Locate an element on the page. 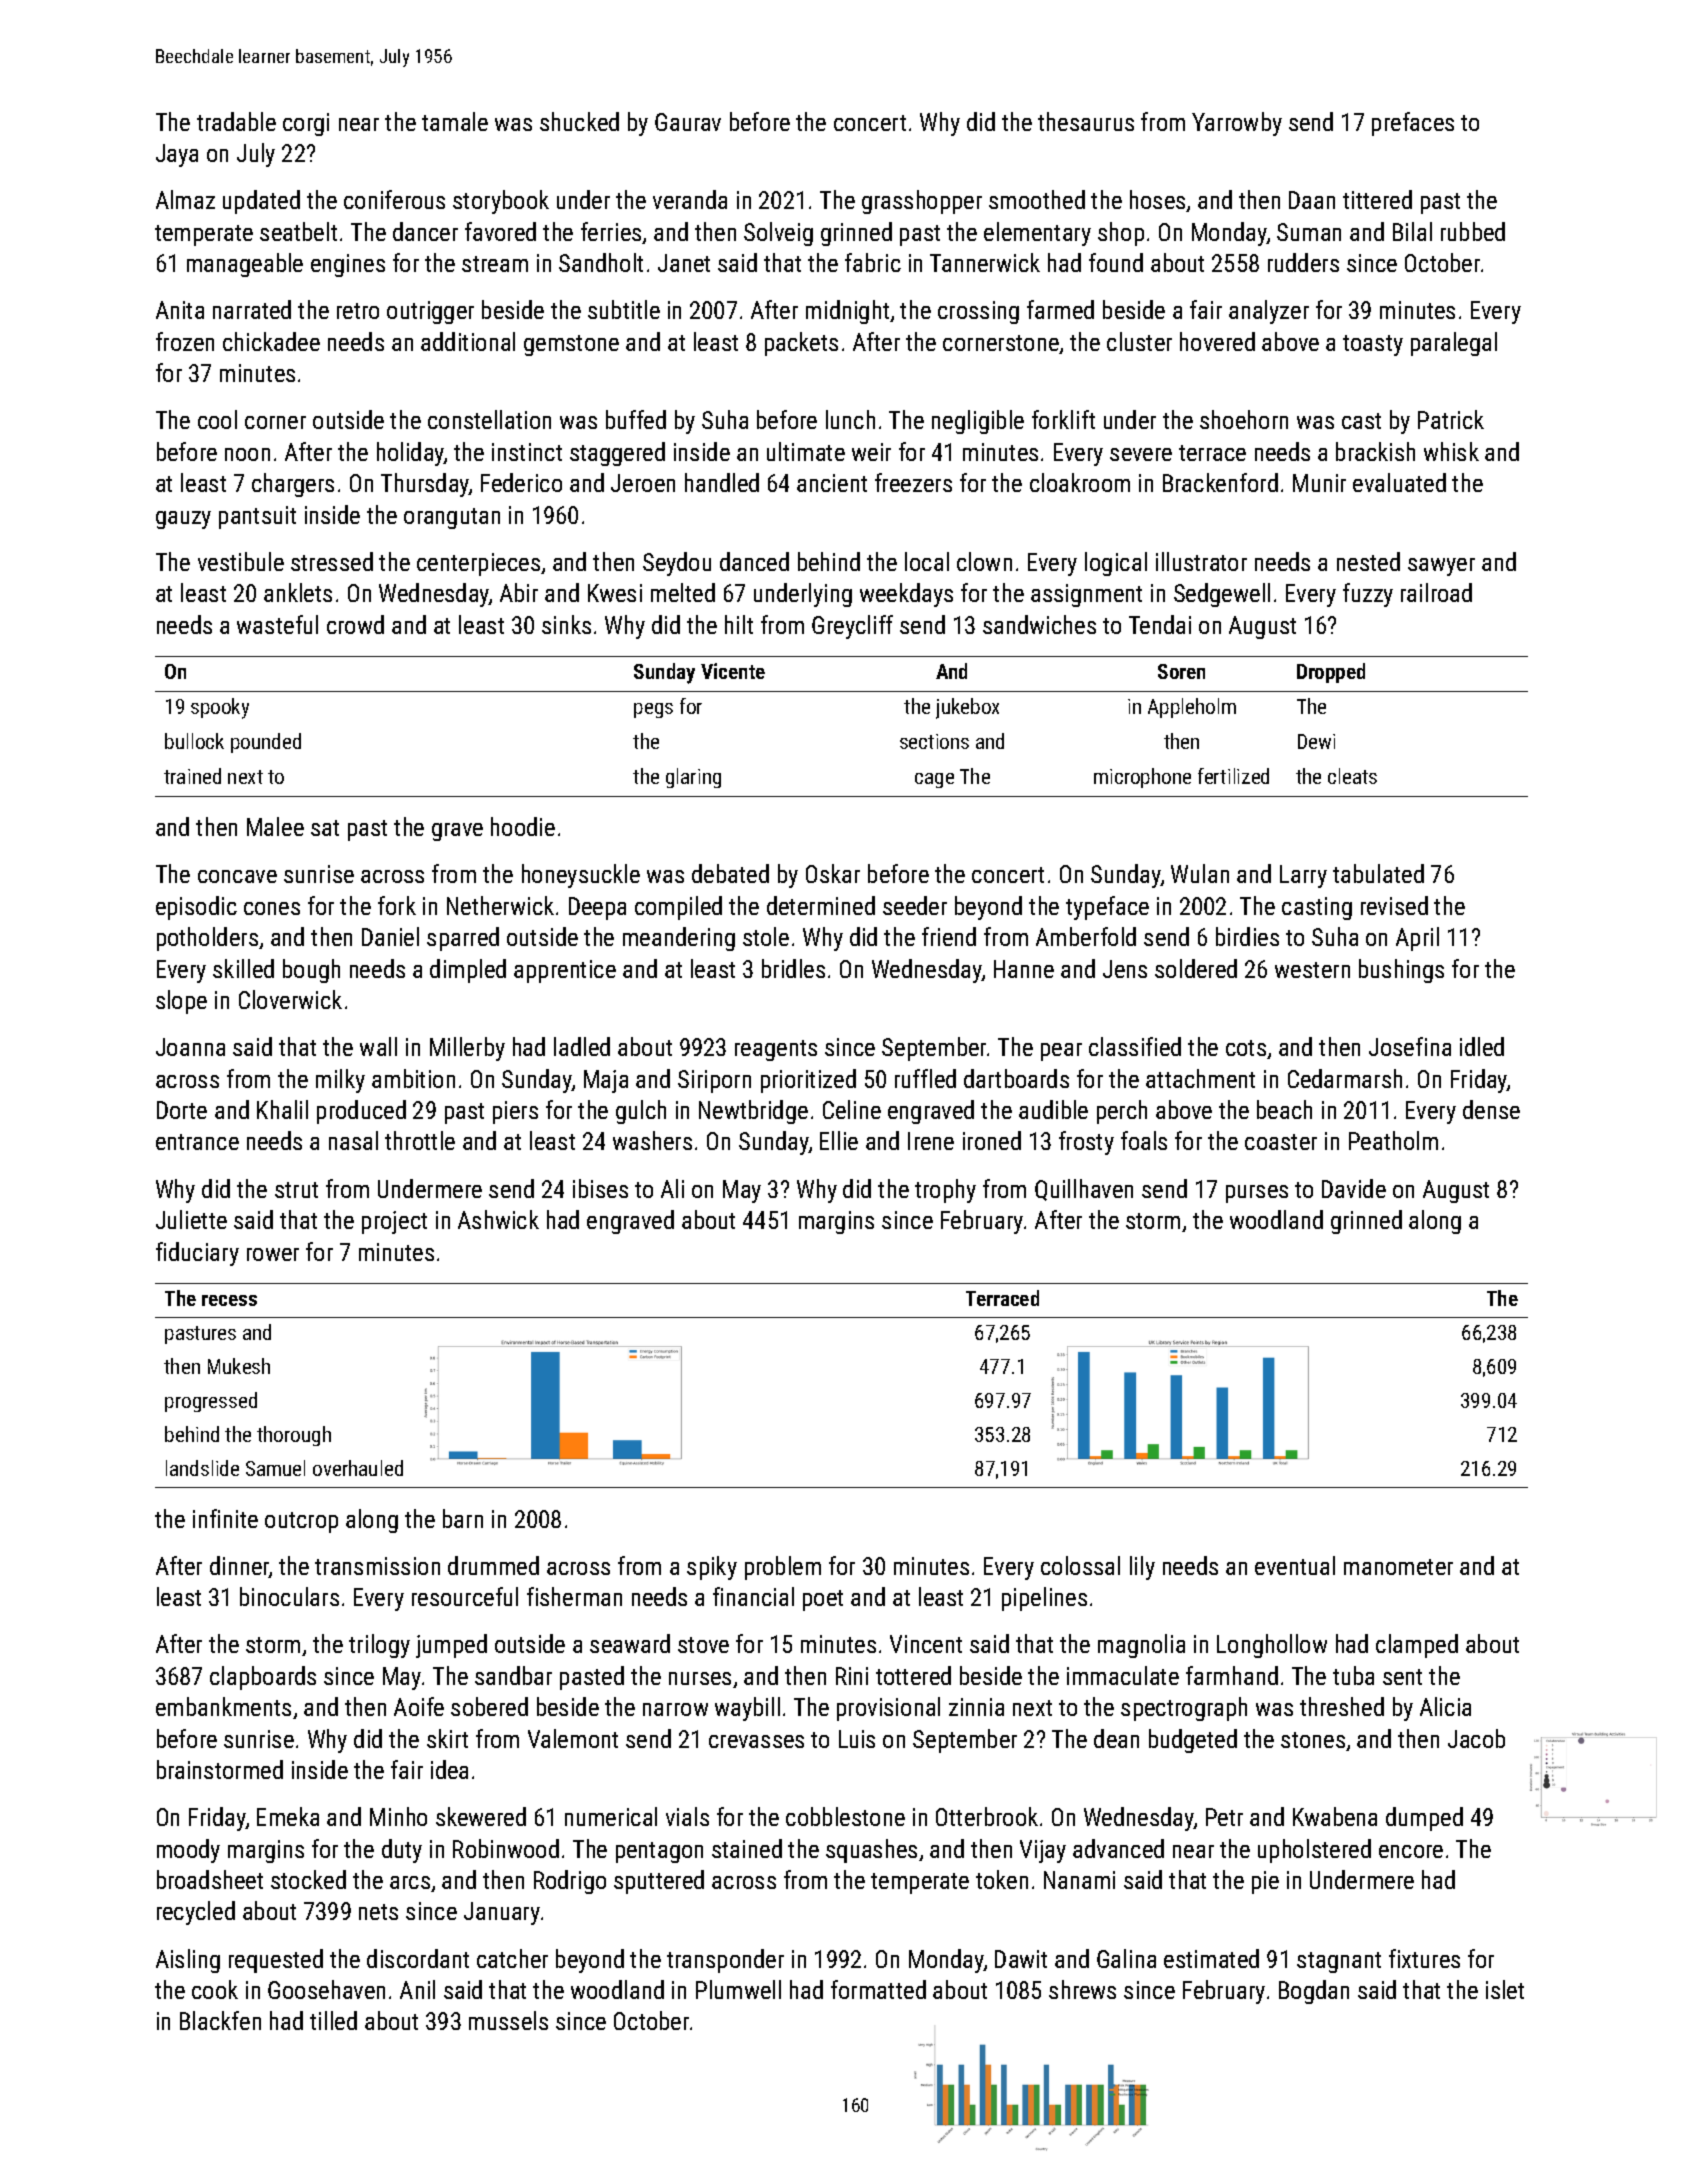  pounded is located at coordinates (266, 743).
